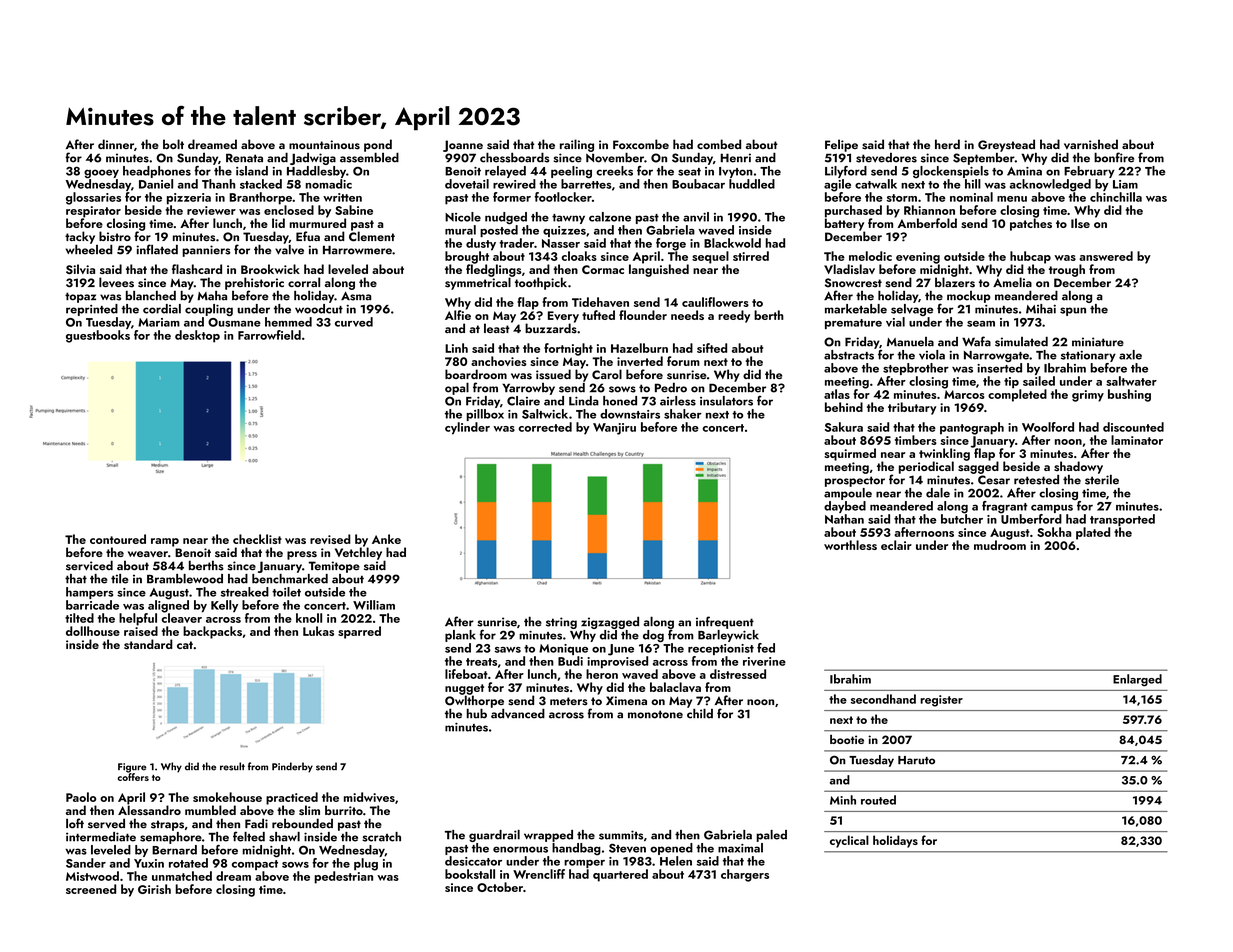  Describe the element at coordinates (470, 874) in the page. I see `bookstall` at that location.
